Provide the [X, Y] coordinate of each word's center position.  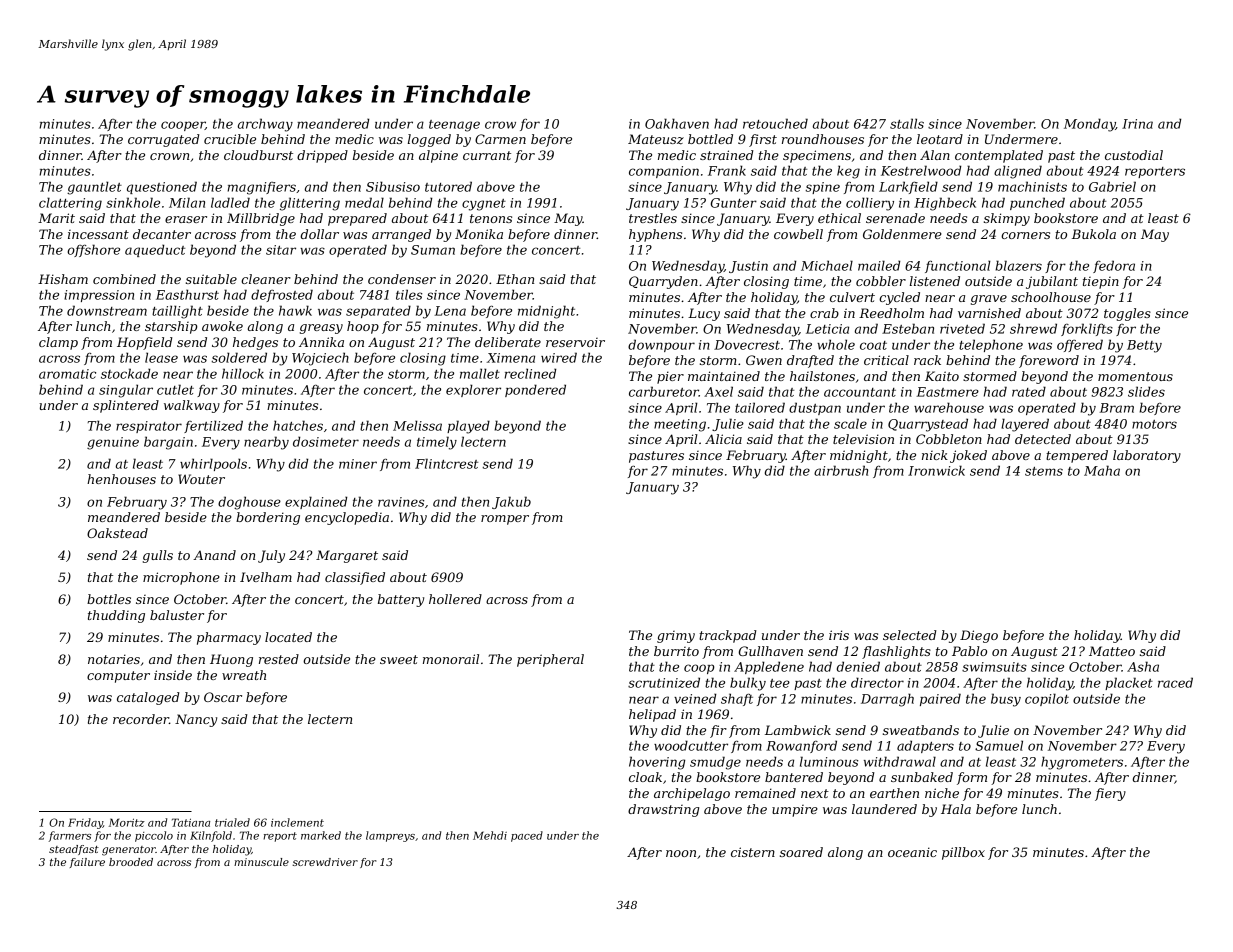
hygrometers [1082, 763]
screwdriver [325, 862]
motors [1154, 424]
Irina [1137, 124]
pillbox [963, 853]
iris [839, 635]
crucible [230, 139]
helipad [652, 715]
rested [279, 659]
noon [681, 853]
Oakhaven [677, 123]
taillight [177, 312]
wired [559, 357]
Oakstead [117, 533]
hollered [455, 599]
